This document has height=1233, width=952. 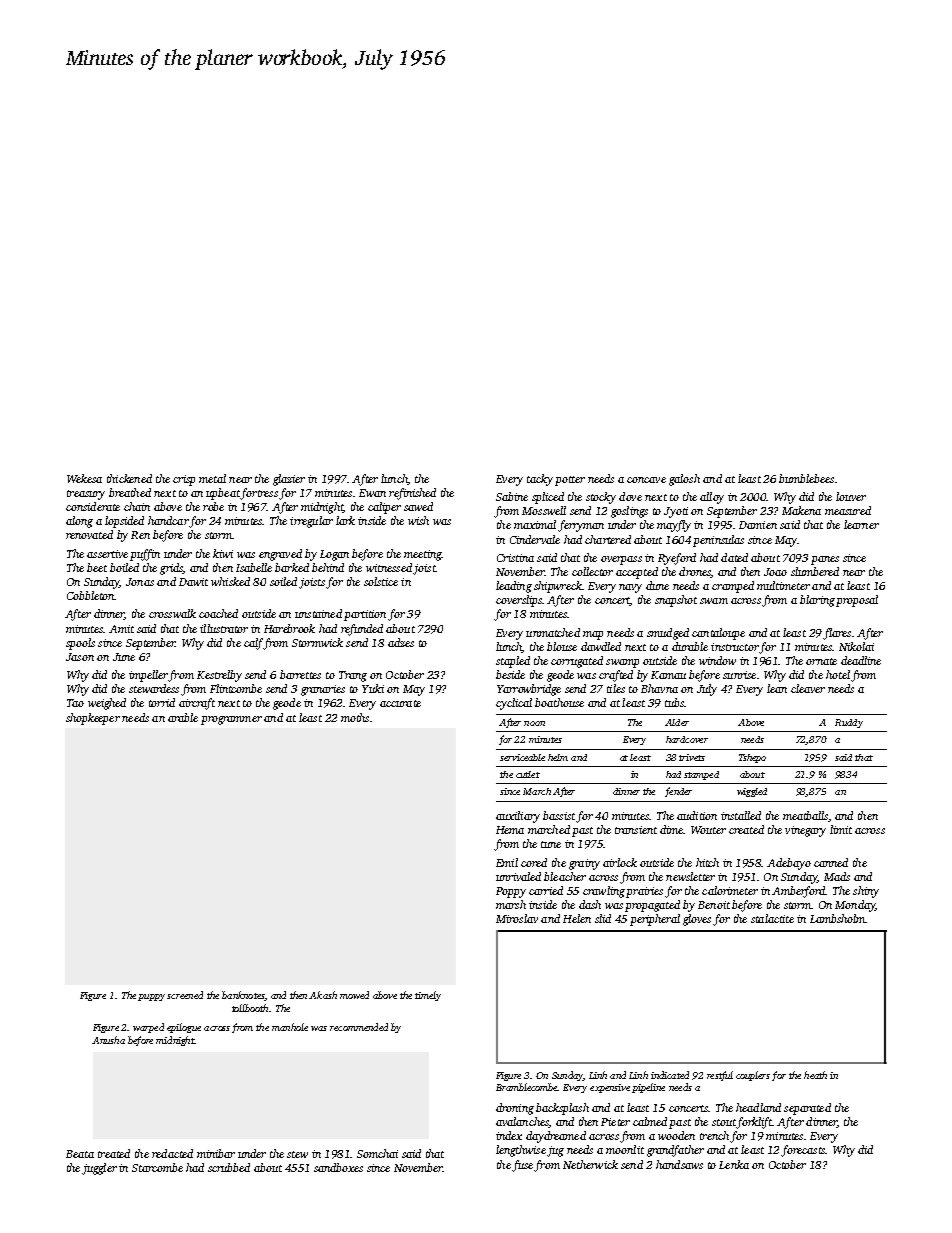 What do you see at coordinates (570, 481) in the document?
I see `potter` at bounding box center [570, 481].
